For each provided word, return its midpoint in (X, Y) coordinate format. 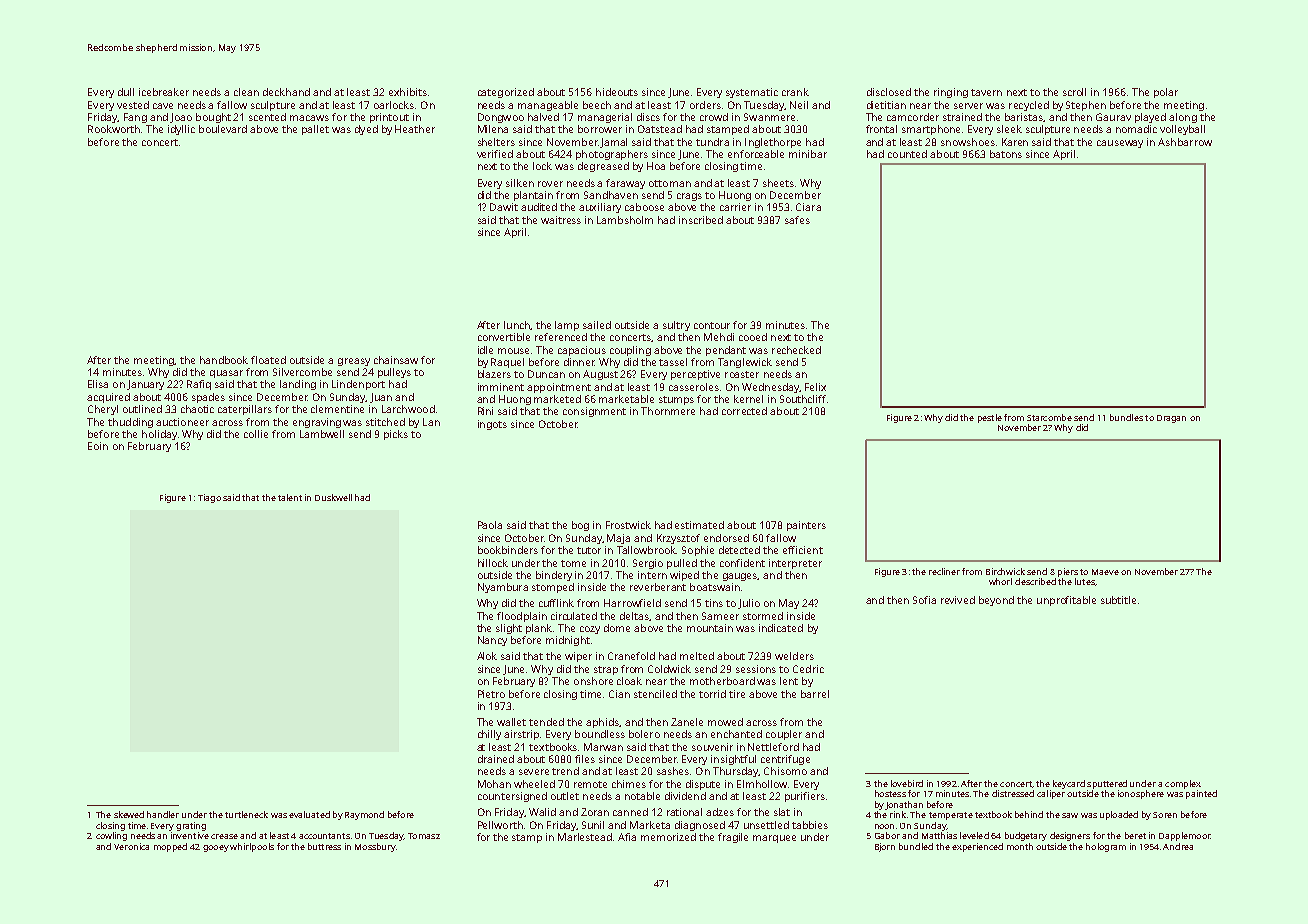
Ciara (808, 207)
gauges (740, 577)
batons (1006, 154)
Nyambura (503, 588)
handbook (224, 360)
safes (797, 220)
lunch (517, 325)
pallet (315, 130)
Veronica (131, 846)
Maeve (1105, 572)
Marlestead (585, 837)
